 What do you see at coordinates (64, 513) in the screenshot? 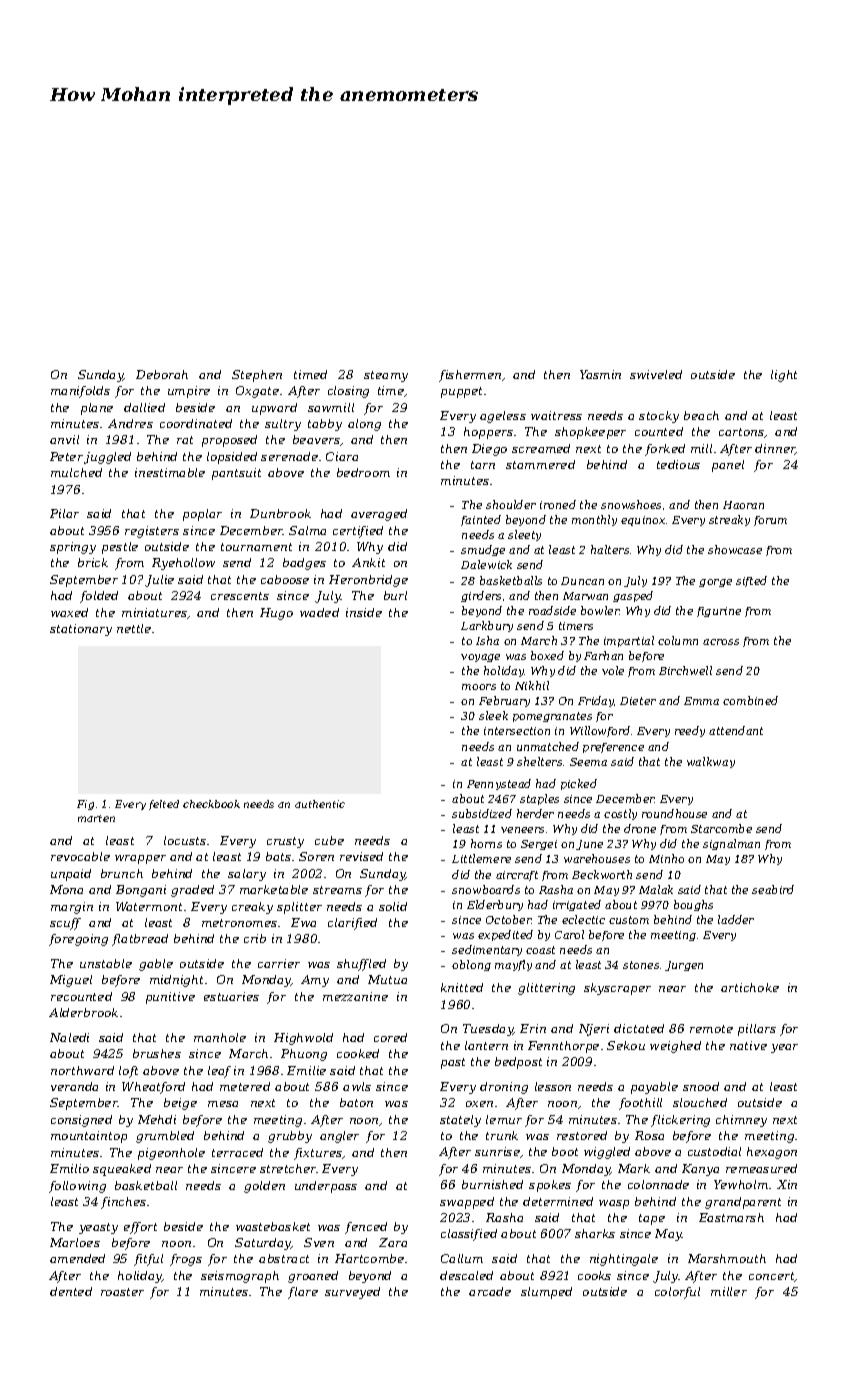
I see `Pilar` at bounding box center [64, 513].
